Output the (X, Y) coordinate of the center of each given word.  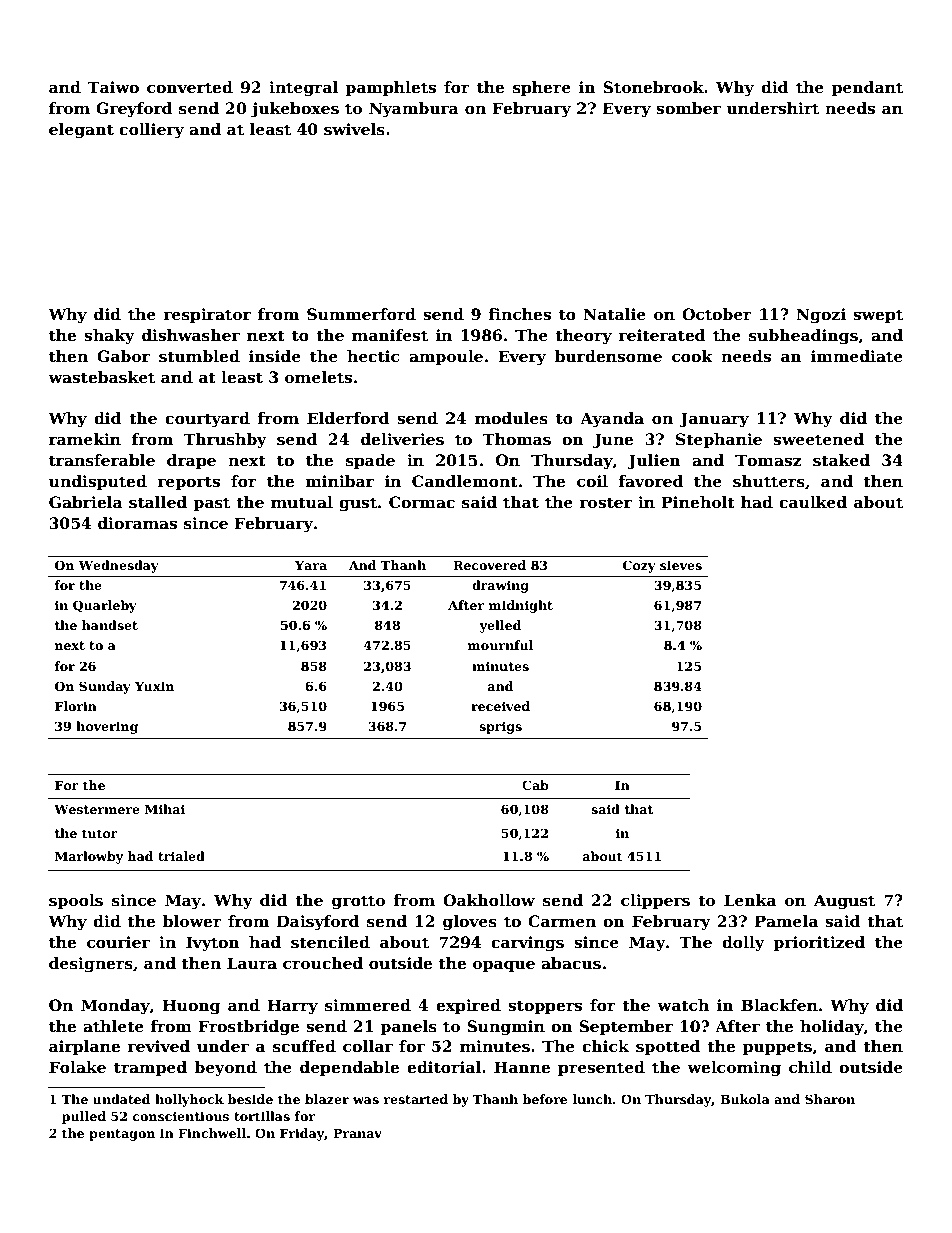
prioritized (819, 943)
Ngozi (821, 316)
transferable (102, 460)
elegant (81, 131)
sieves (681, 565)
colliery (151, 131)
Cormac (422, 502)
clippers (655, 901)
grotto (358, 902)
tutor (100, 833)
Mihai (165, 809)
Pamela (786, 921)
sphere (542, 88)
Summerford (361, 314)
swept (878, 316)
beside (250, 1099)
